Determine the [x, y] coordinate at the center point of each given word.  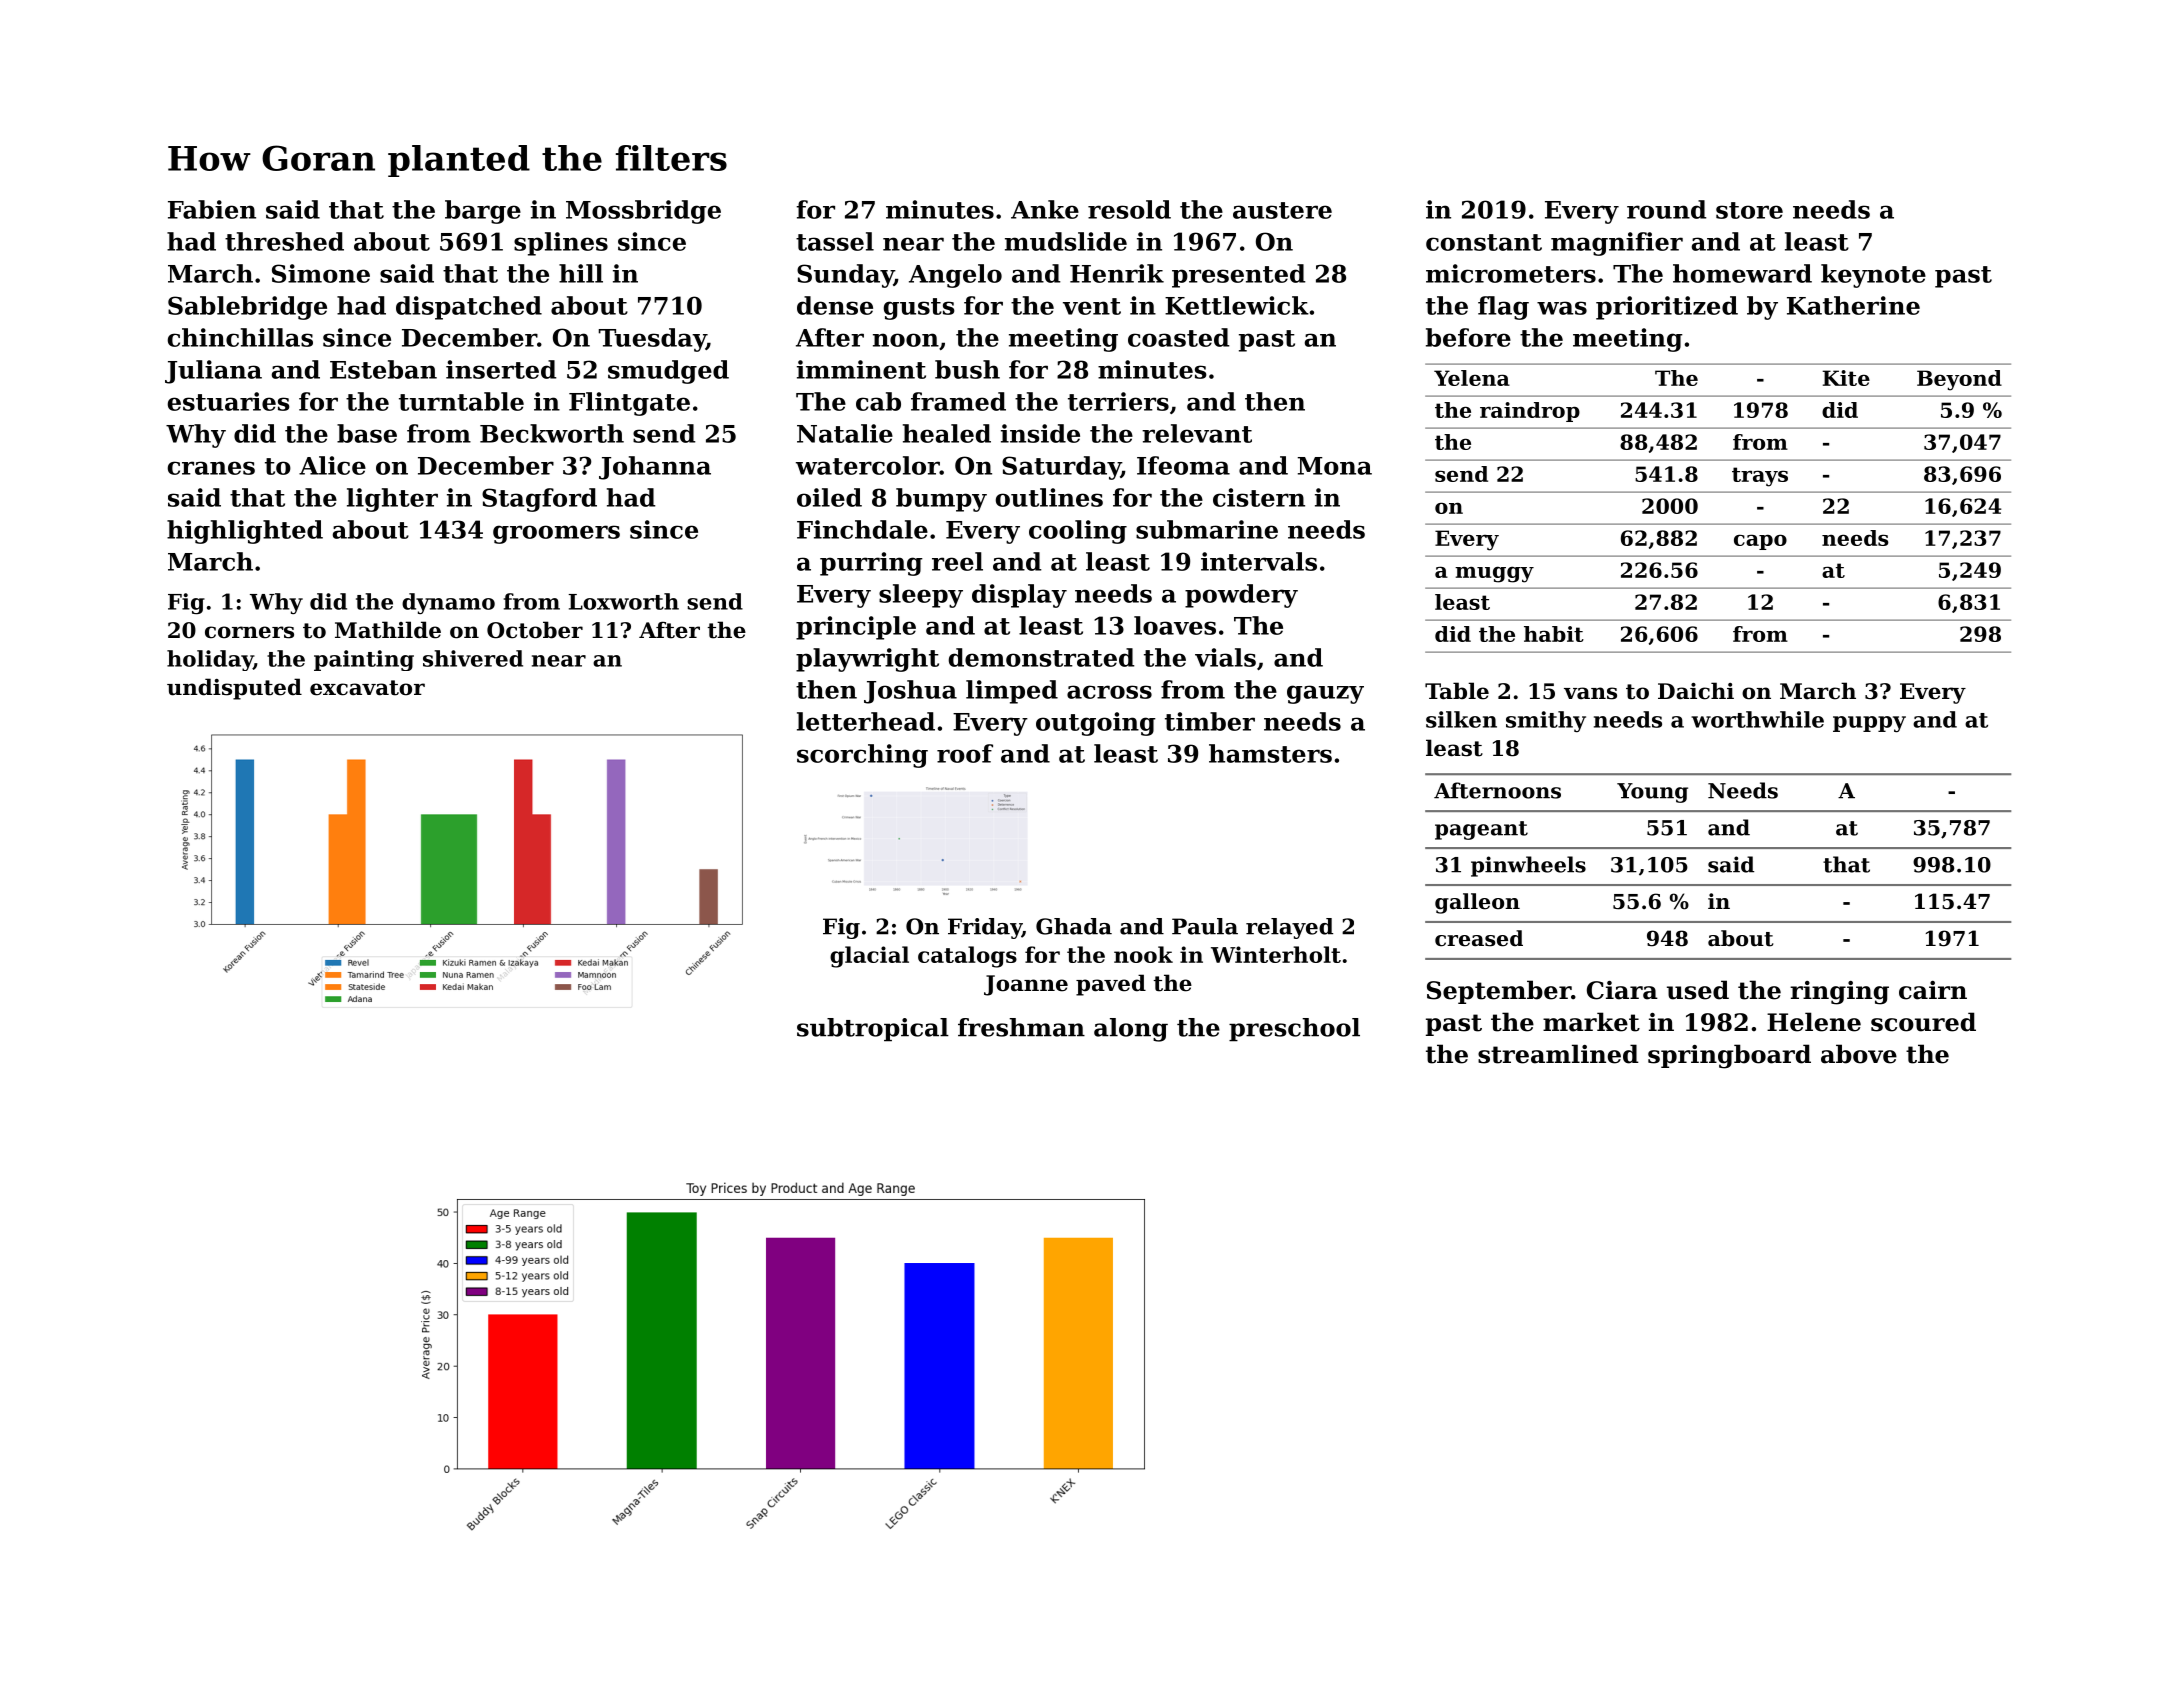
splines [561, 244]
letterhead [866, 721]
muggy [1494, 574]
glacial [869, 957]
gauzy [1325, 694]
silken [1461, 719]
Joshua [910, 692]
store [1749, 210]
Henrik [1117, 273]
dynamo [448, 603]
